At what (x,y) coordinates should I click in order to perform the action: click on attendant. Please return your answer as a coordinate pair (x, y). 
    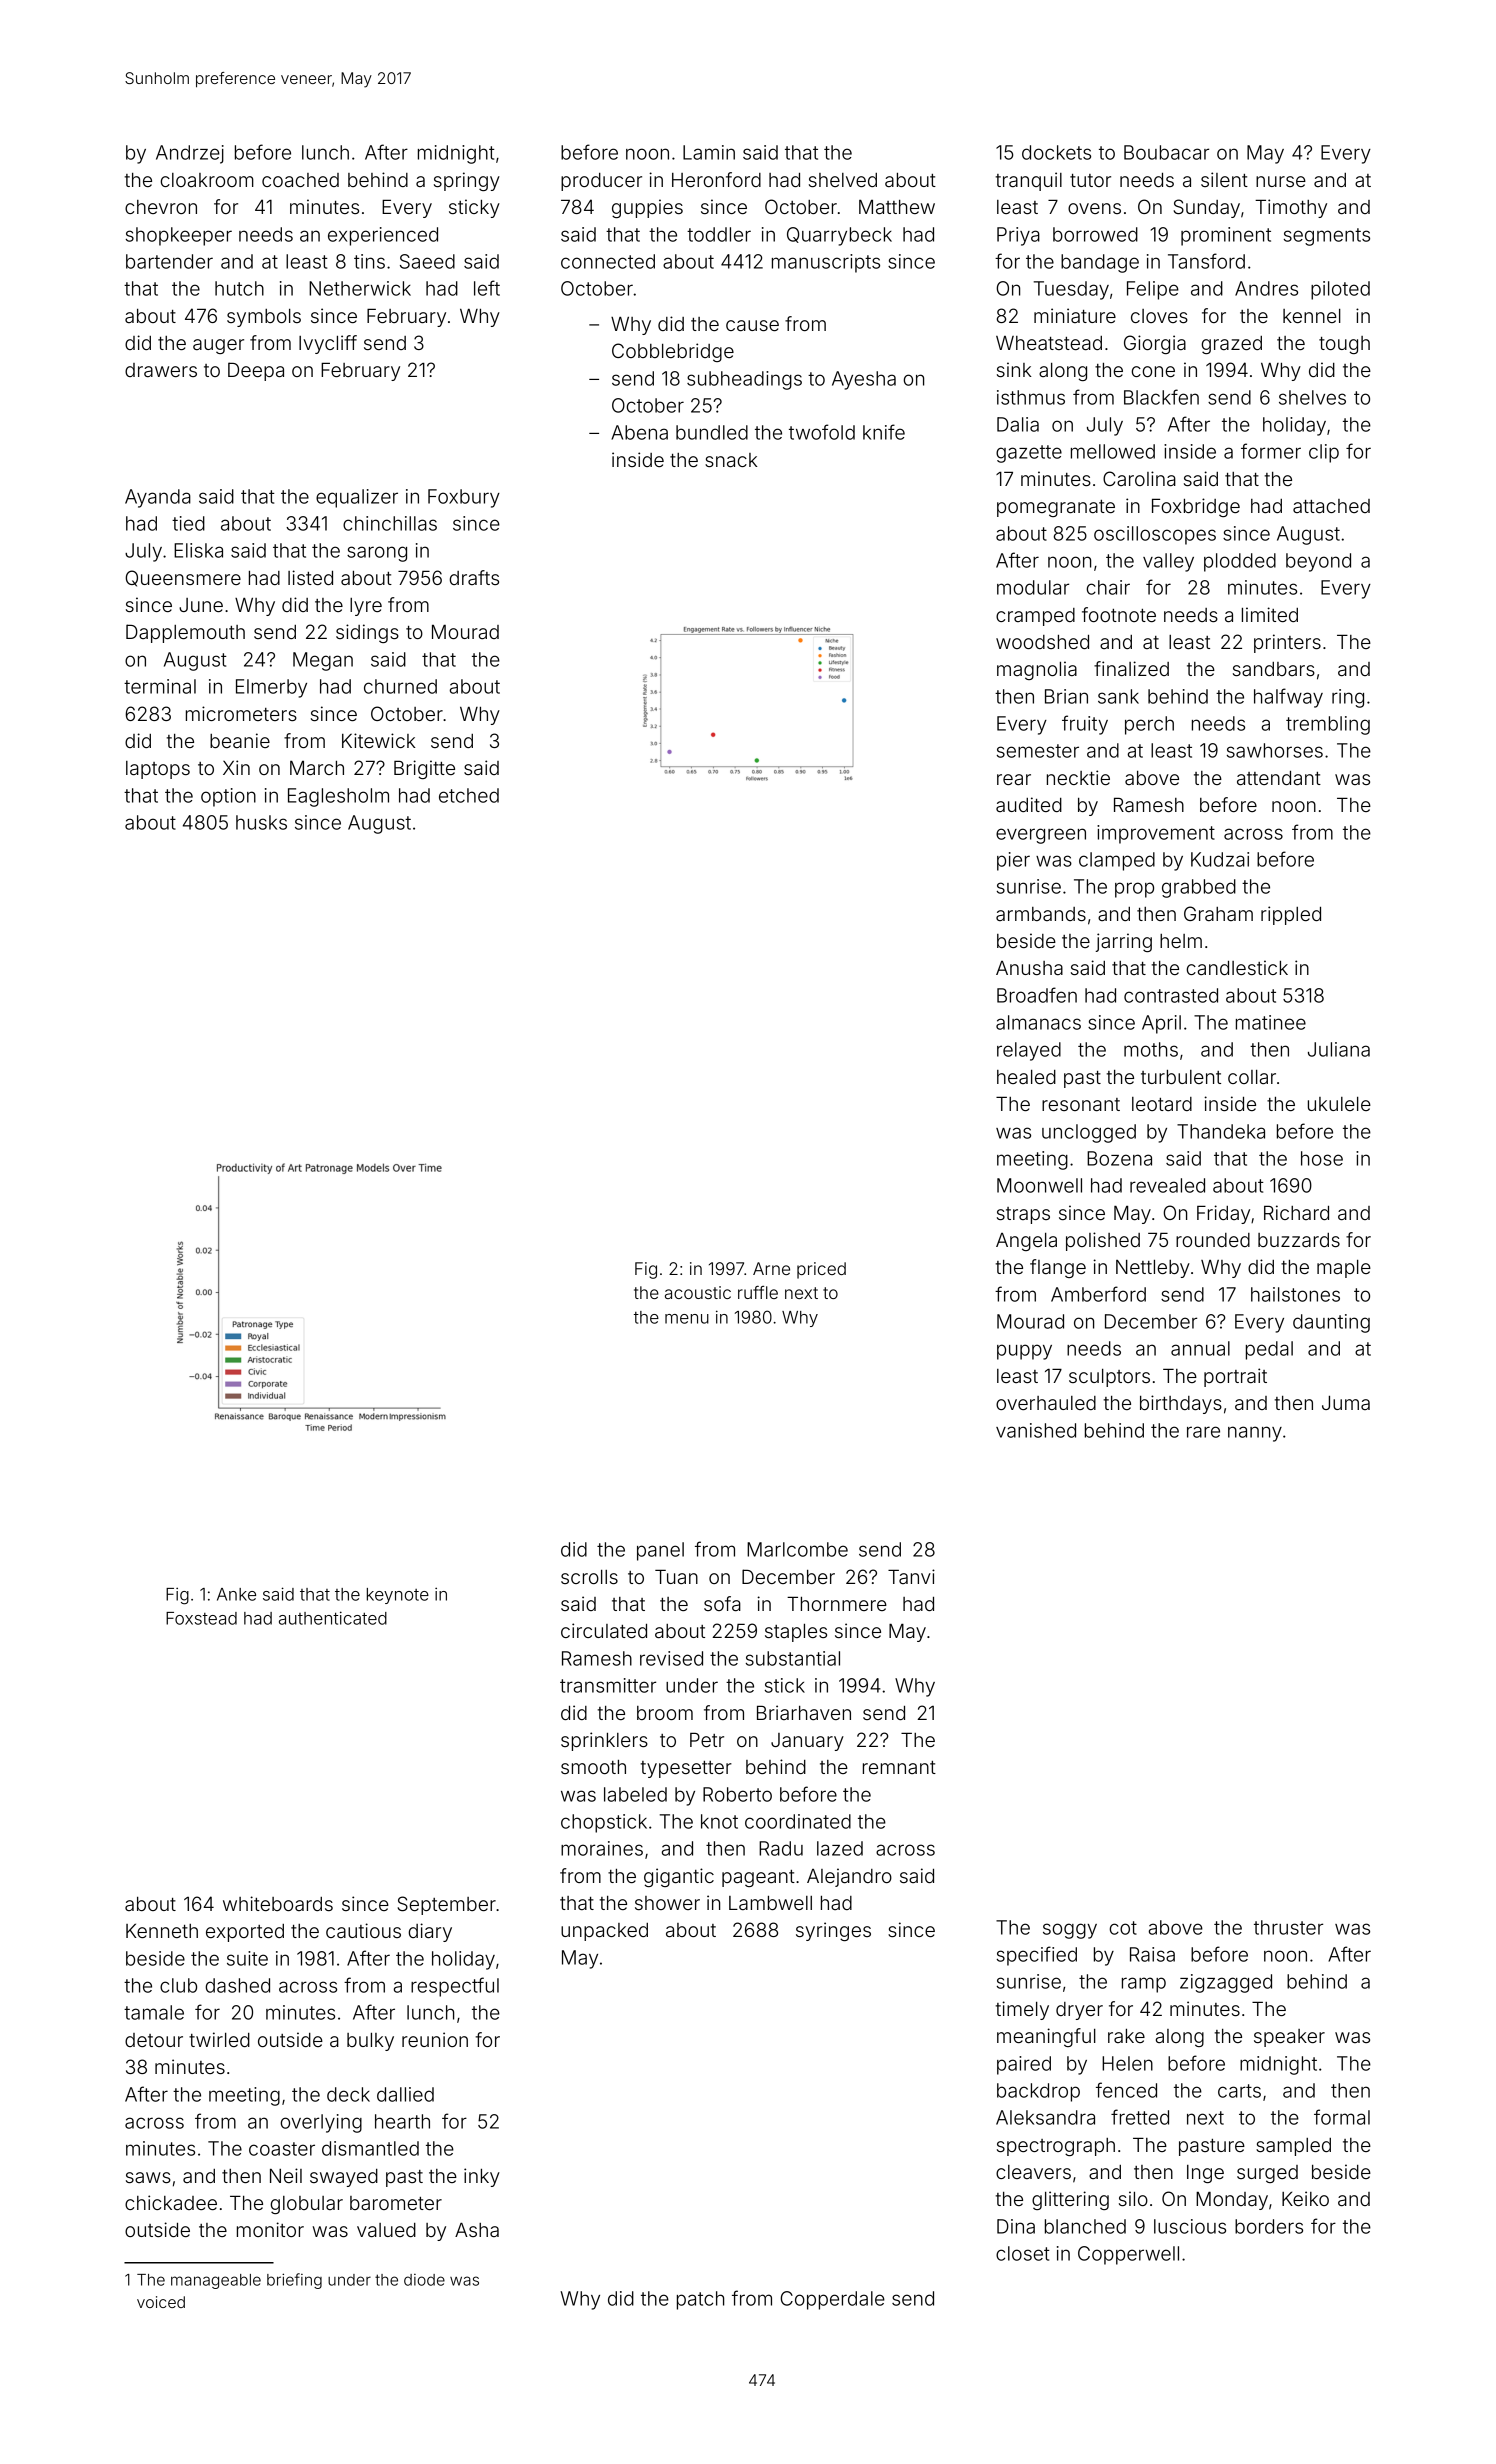
    Looking at the image, I should click on (1279, 778).
